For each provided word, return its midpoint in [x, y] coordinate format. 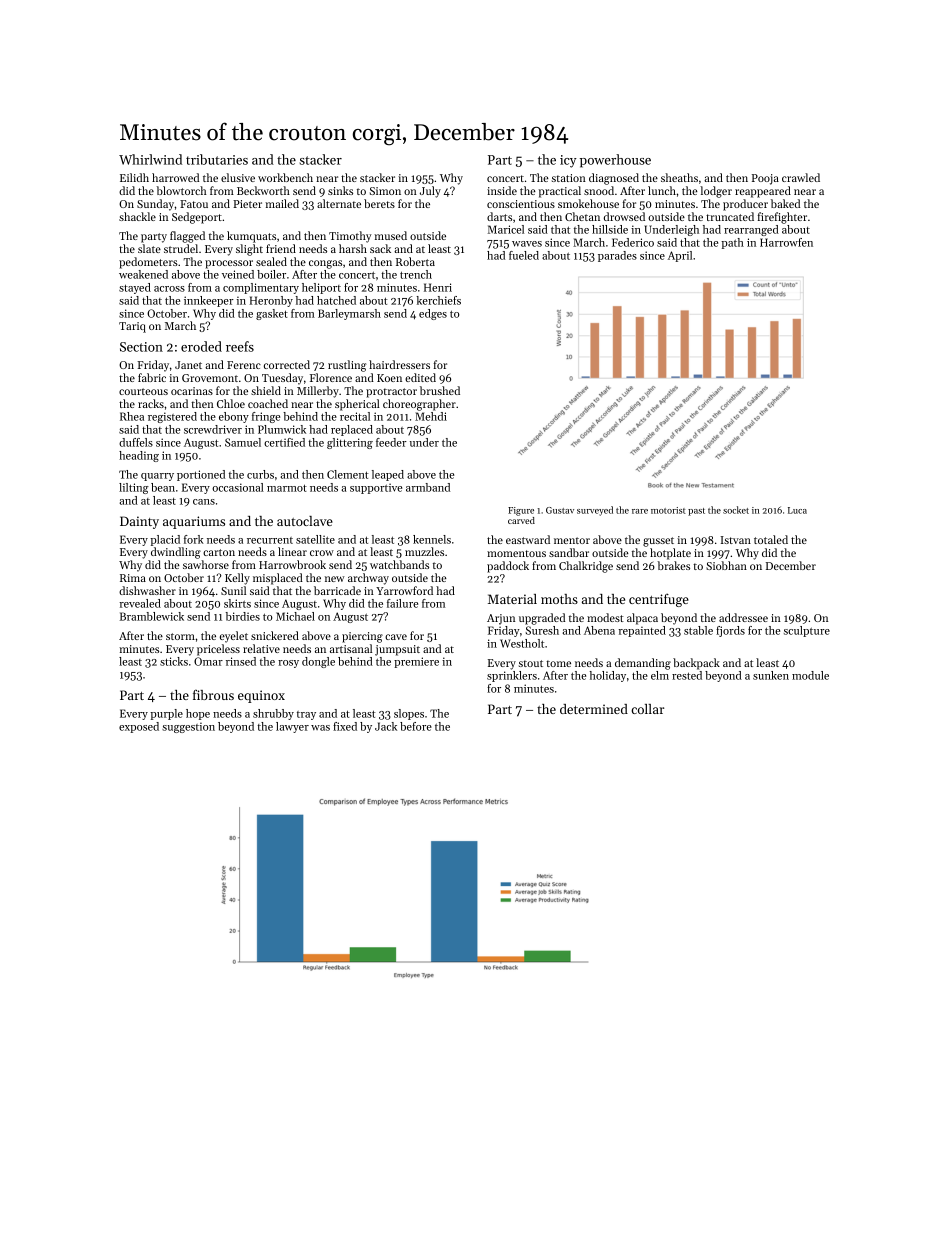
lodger [716, 192]
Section [141, 347]
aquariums [194, 522]
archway [368, 579]
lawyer [292, 727]
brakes [674, 565]
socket [736, 510]
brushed [440, 390]
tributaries [217, 159]
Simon [385, 191]
